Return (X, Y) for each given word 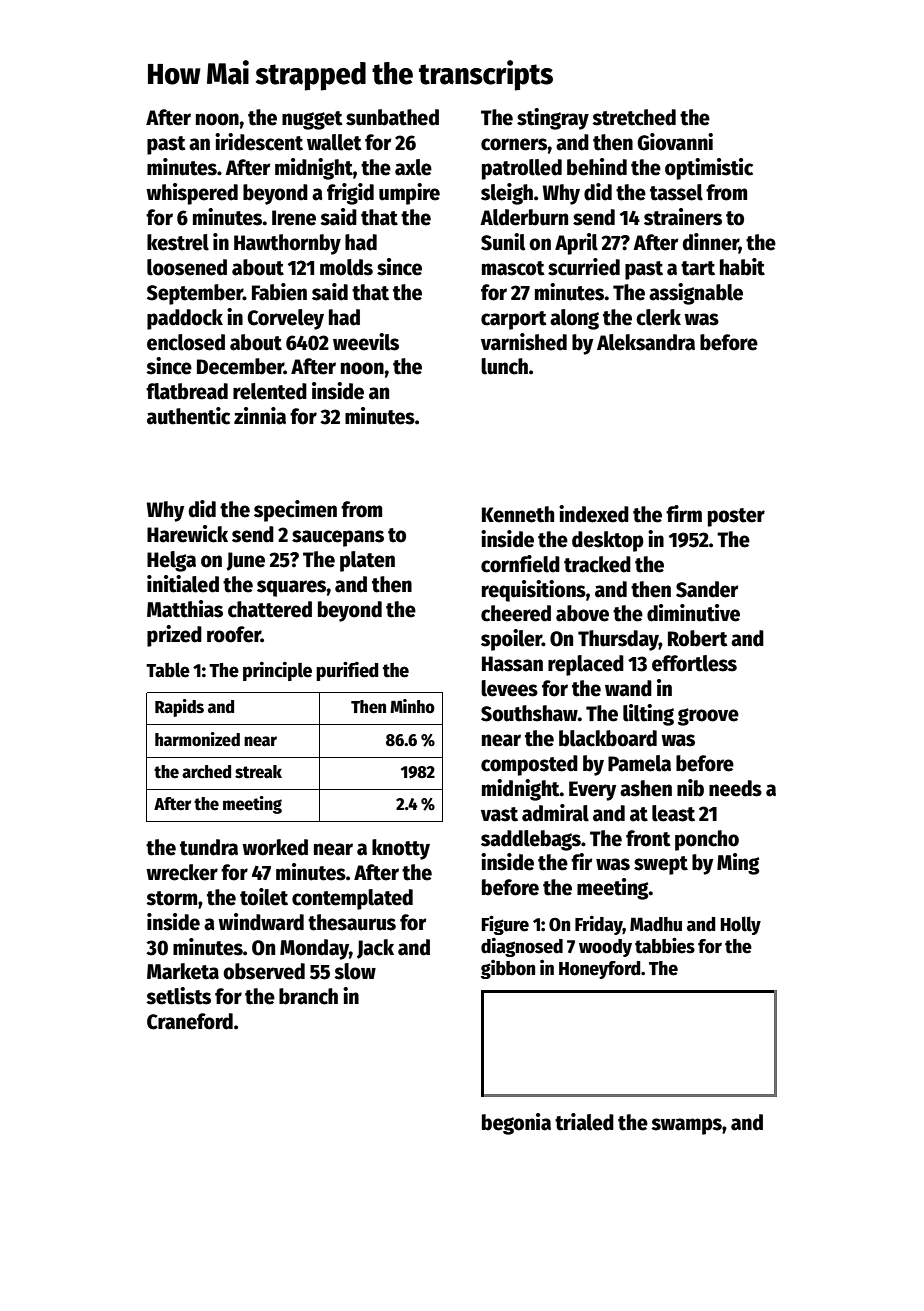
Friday (599, 925)
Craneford (190, 1021)
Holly (740, 925)
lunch (504, 366)
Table (168, 670)
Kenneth (518, 514)
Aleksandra (646, 342)
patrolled (522, 169)
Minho (412, 706)
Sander (707, 589)
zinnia (260, 416)
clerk (658, 317)
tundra (209, 847)
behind (597, 167)
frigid (350, 194)
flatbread (187, 391)
